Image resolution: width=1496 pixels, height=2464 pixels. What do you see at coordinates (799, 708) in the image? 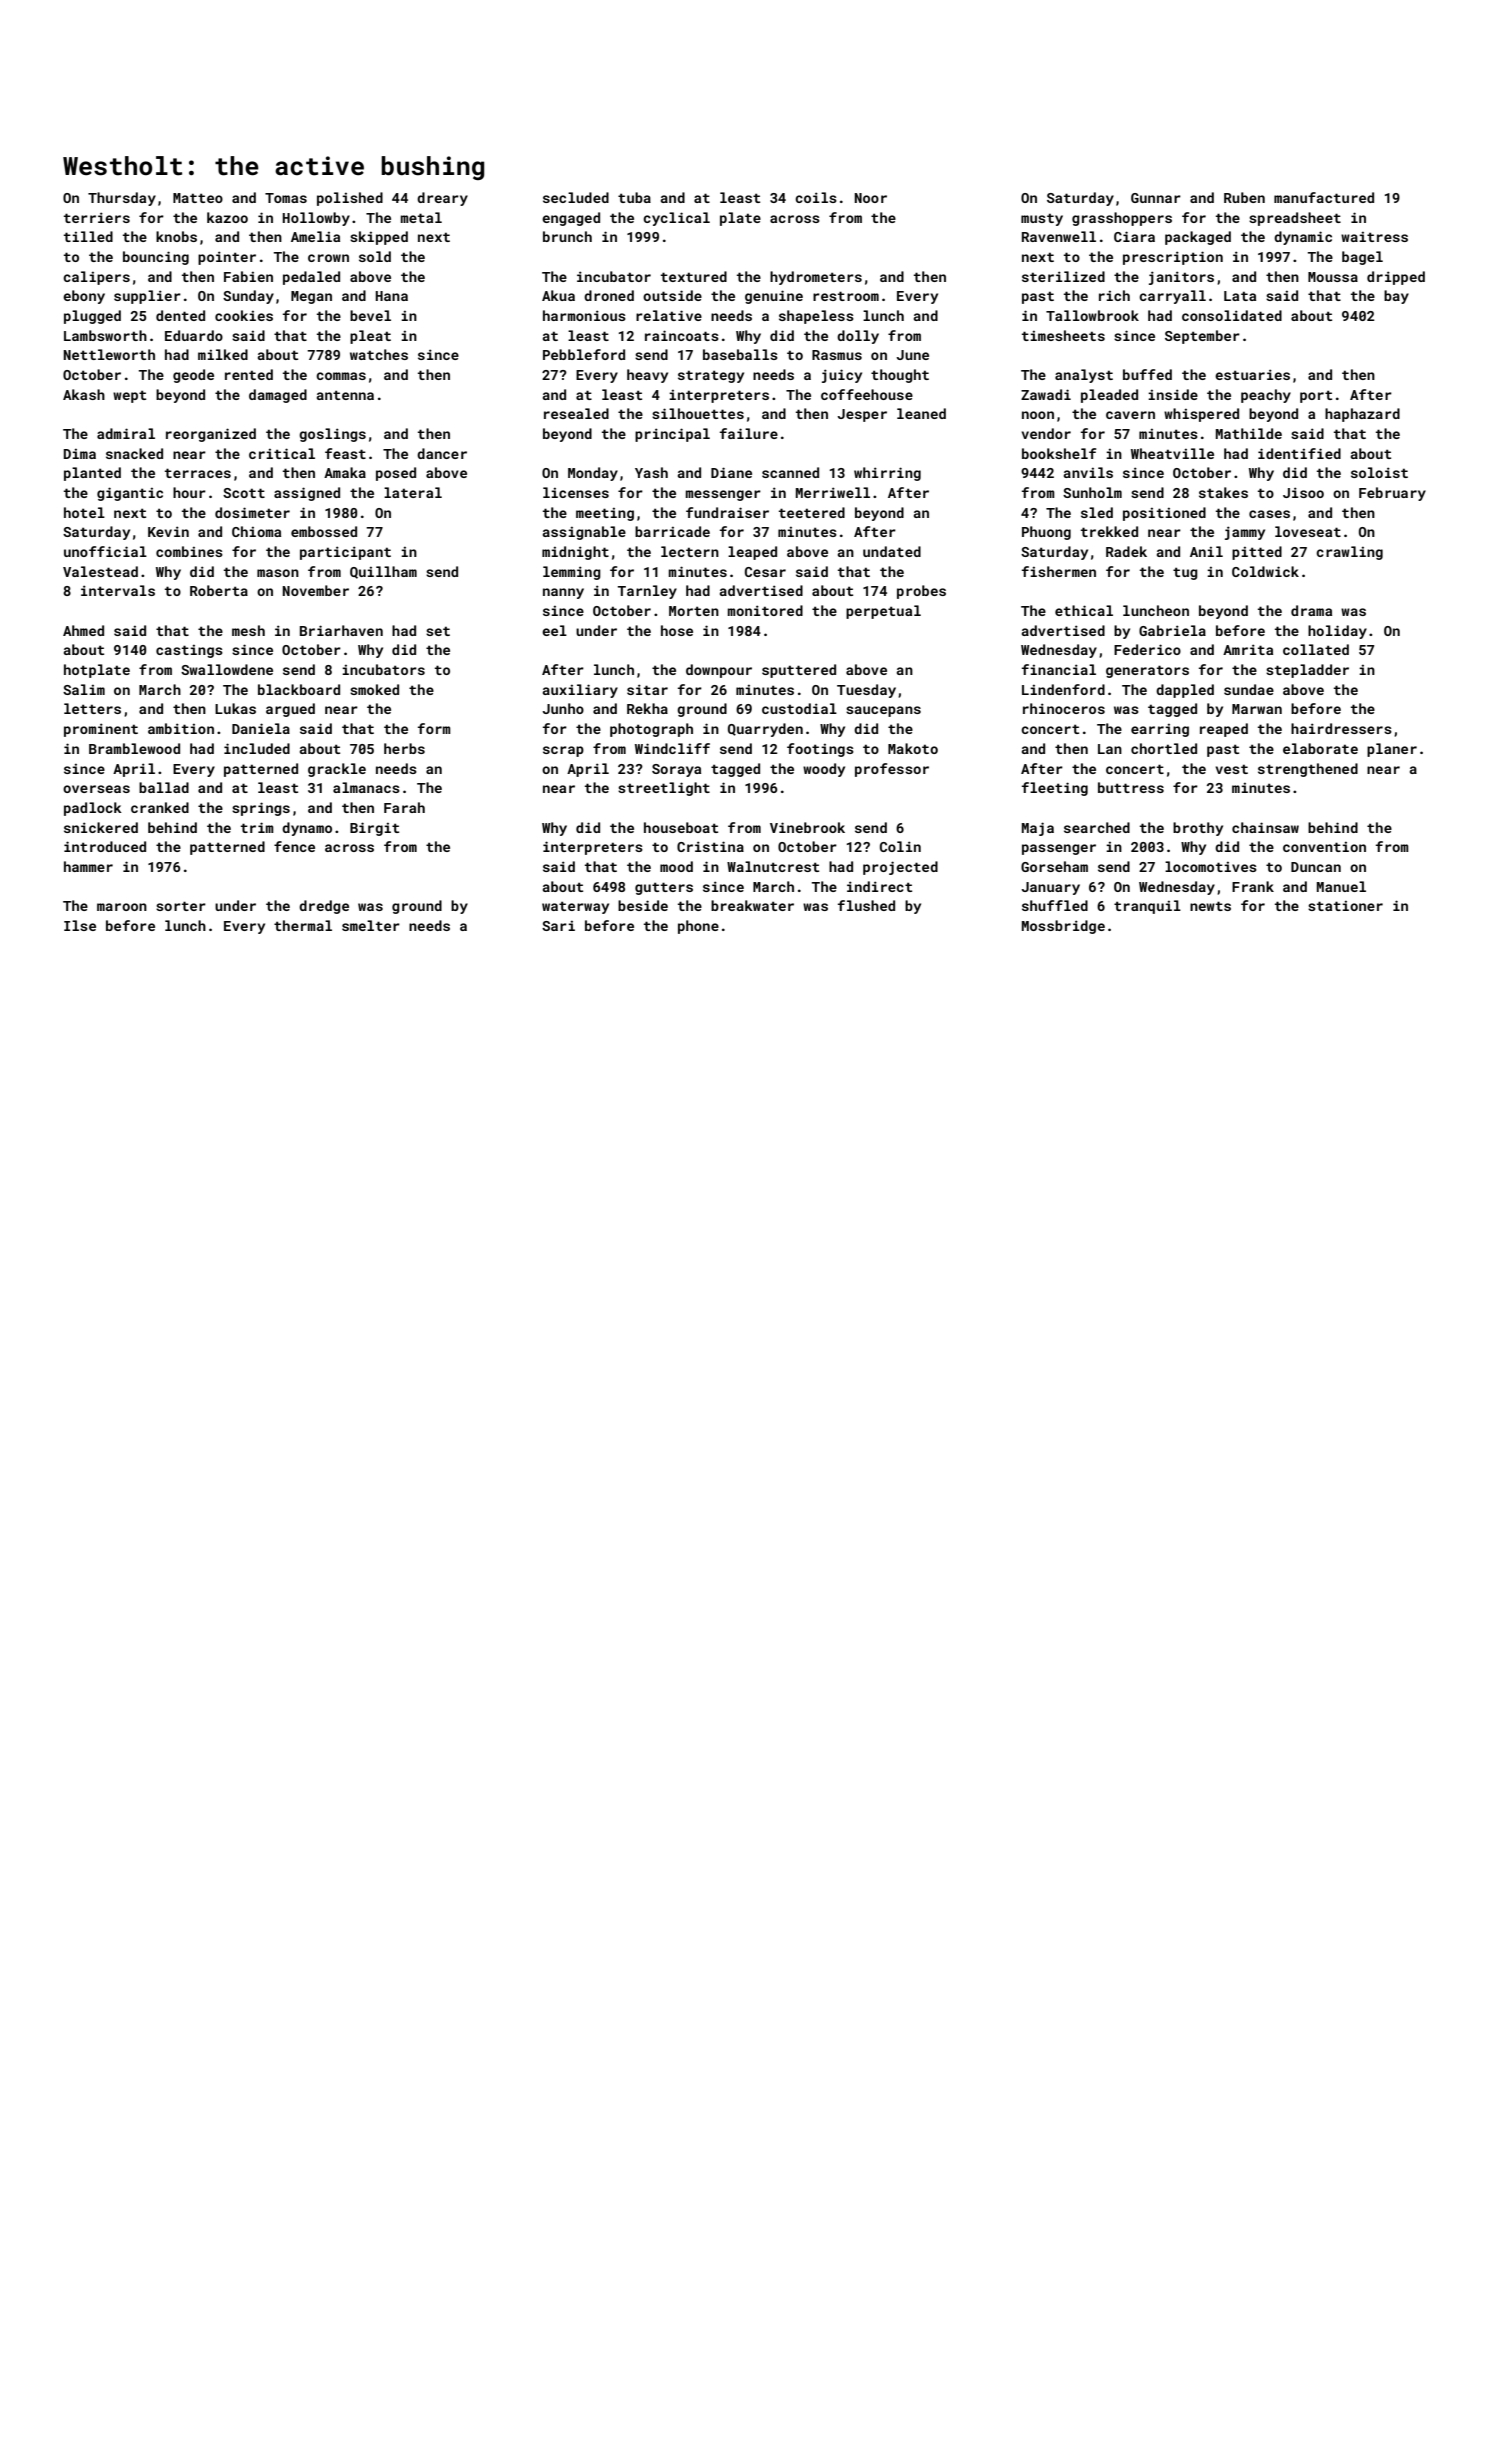
I see `custodial` at bounding box center [799, 708].
